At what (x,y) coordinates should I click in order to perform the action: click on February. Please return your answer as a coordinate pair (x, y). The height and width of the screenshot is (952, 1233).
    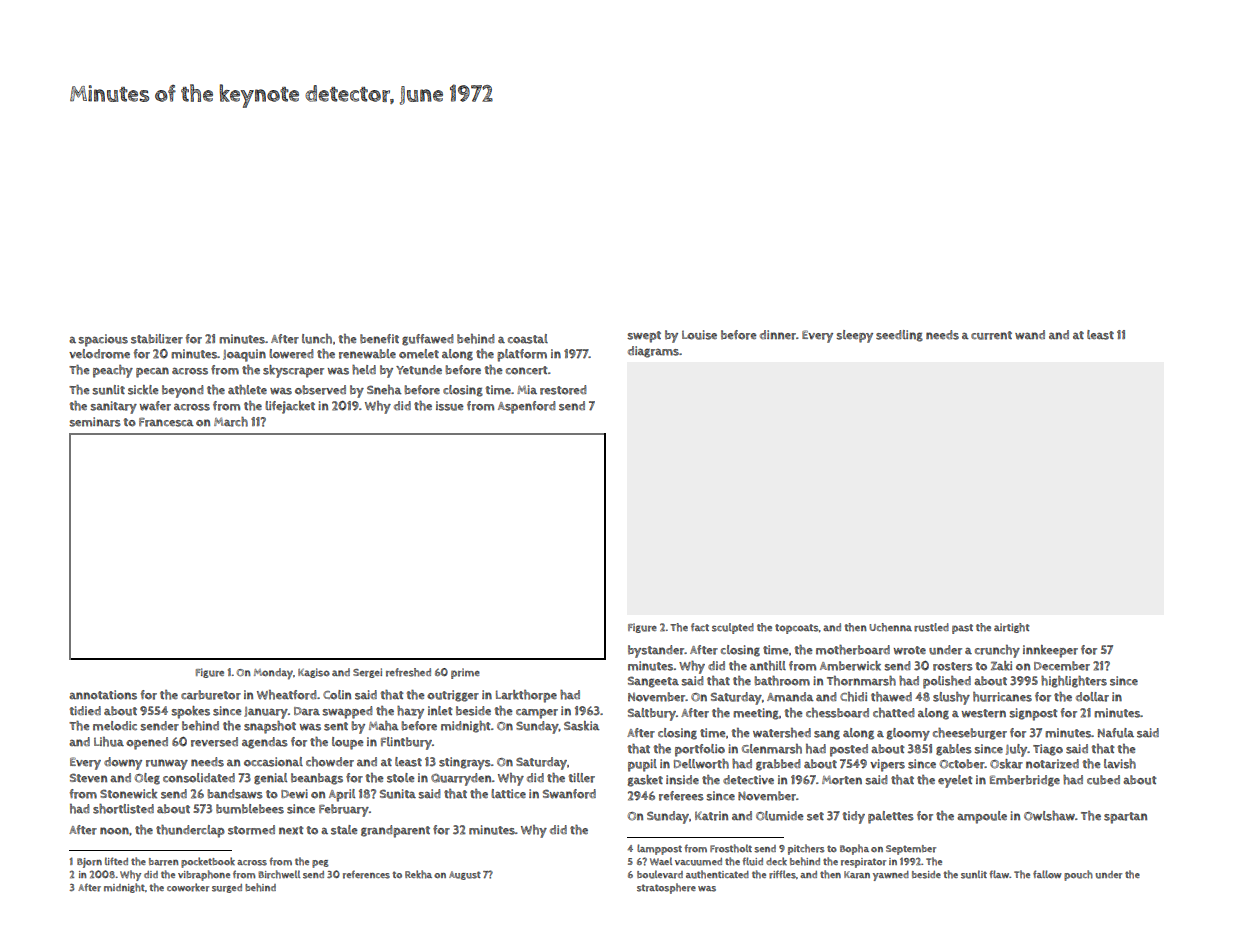
    Looking at the image, I should click on (344, 810).
